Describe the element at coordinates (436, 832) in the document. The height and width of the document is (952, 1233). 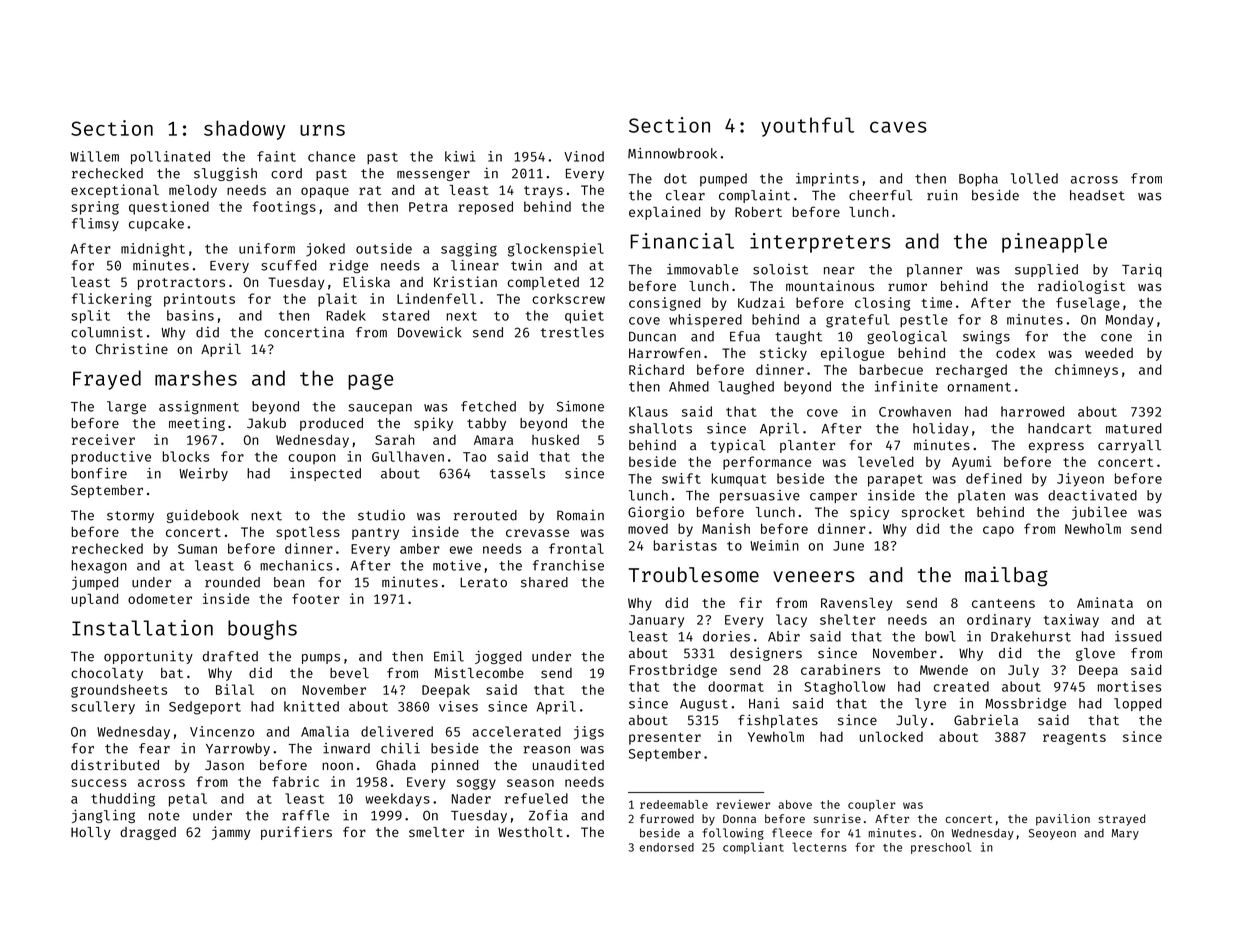
I see `smelter` at that location.
